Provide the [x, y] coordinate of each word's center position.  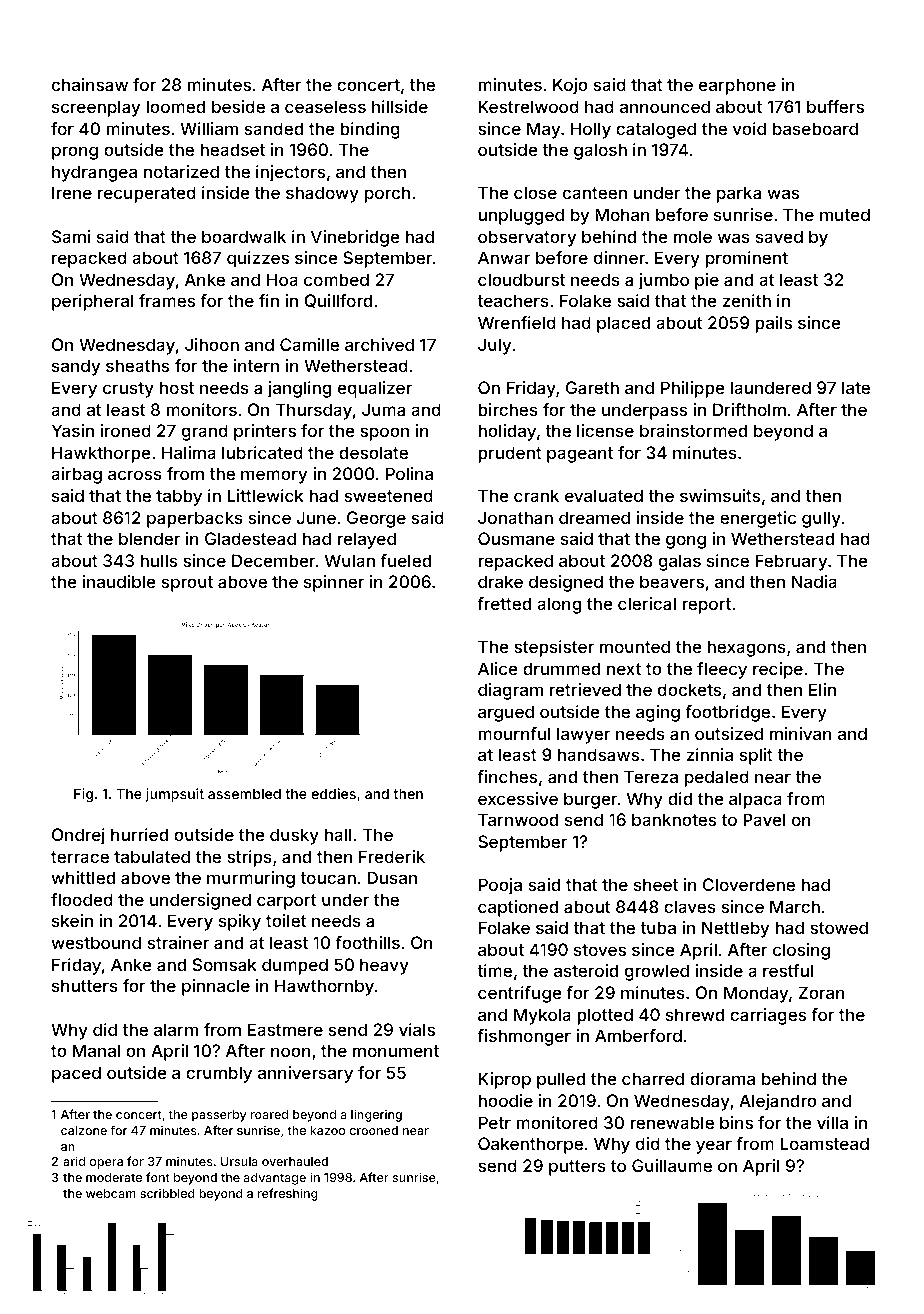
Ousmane [516, 538]
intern [256, 365]
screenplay [96, 108]
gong [686, 542]
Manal [96, 1050]
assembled [244, 793]
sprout [187, 584]
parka [739, 194]
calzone [84, 1130]
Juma [383, 409]
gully [821, 519]
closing [801, 951]
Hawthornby [324, 987]
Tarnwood [518, 819]
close [535, 192]
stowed [839, 927]
